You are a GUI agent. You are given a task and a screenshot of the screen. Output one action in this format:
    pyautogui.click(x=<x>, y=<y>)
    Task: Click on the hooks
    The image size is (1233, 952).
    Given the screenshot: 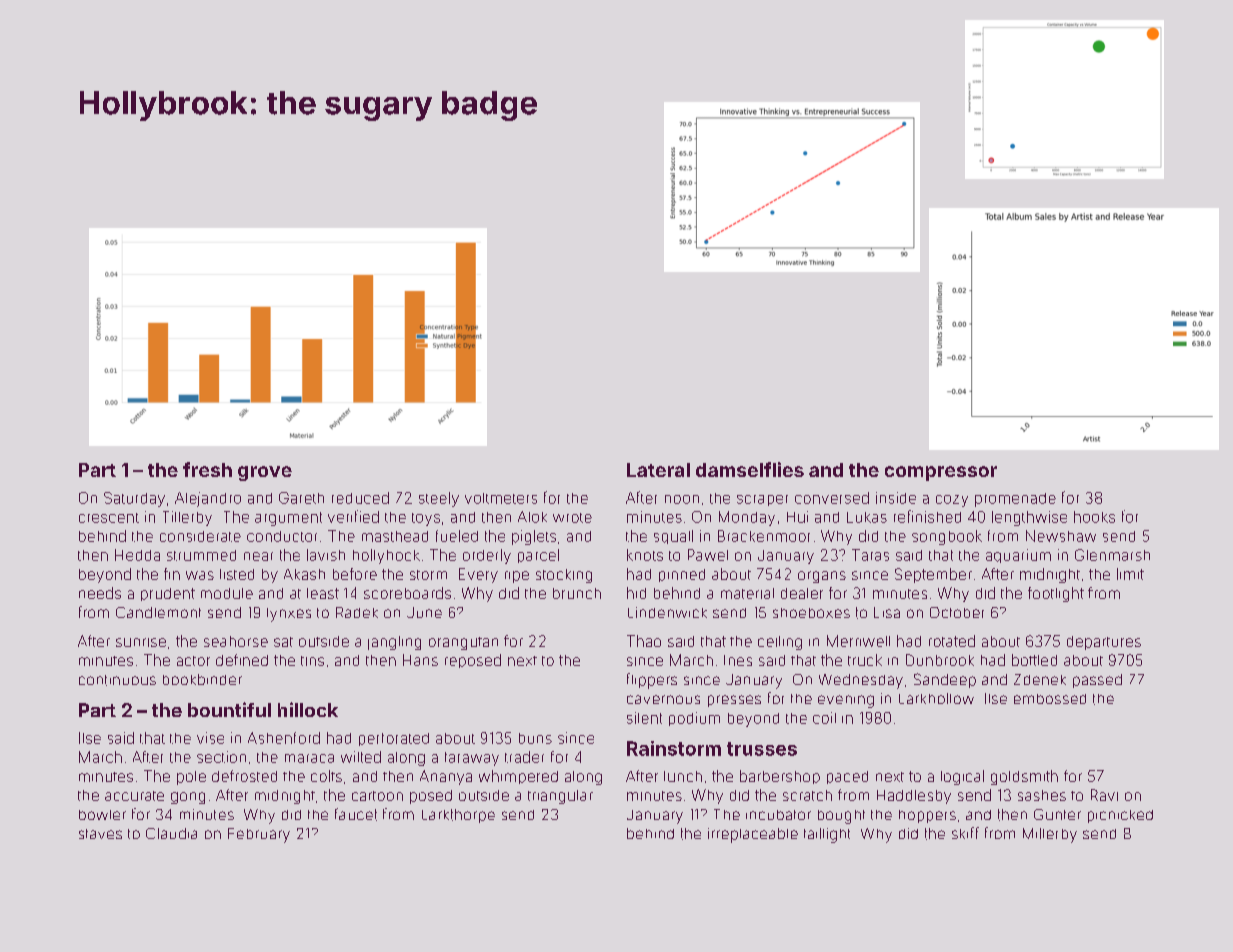 What is the action you would take?
    pyautogui.click(x=1094, y=517)
